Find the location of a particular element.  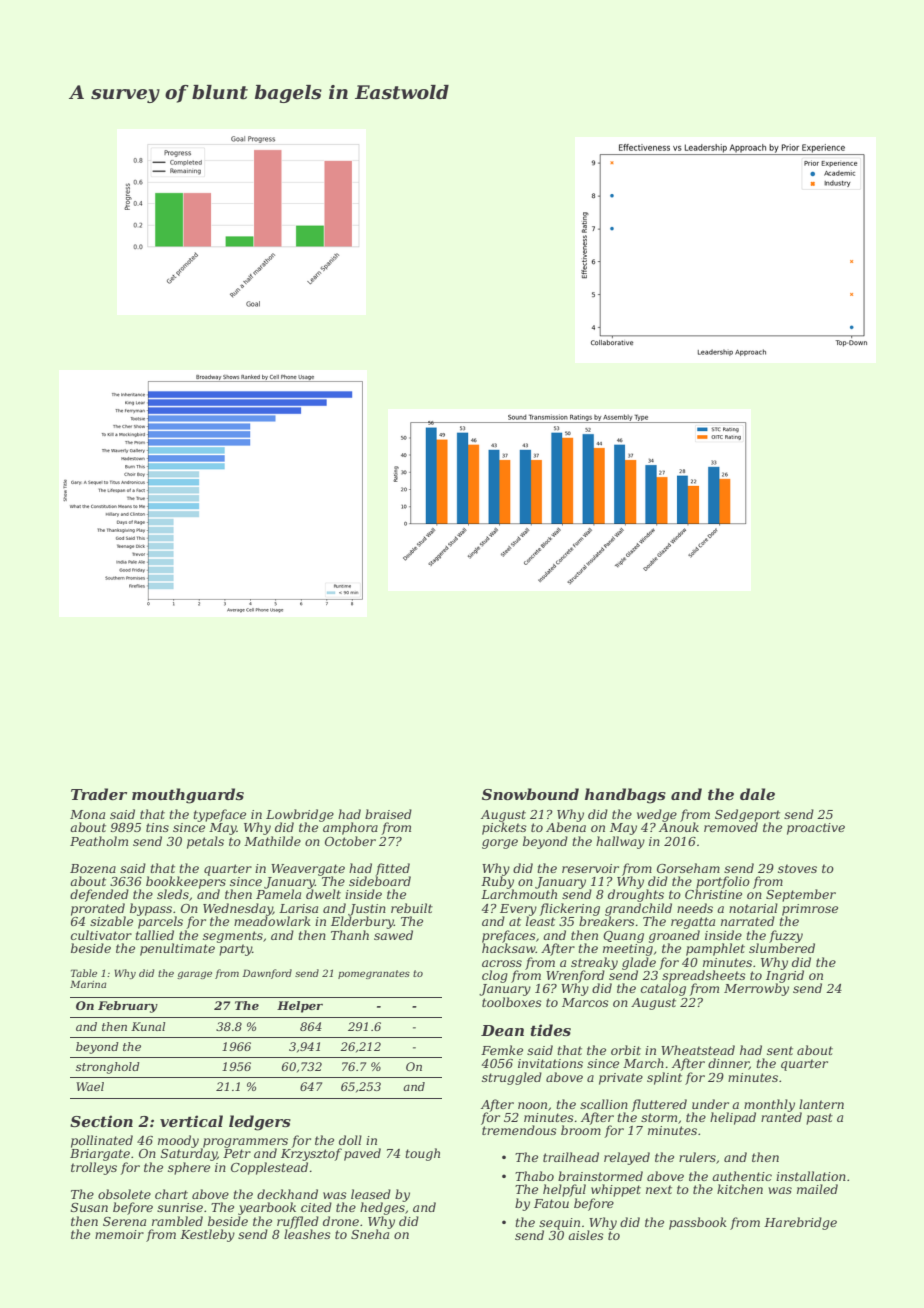

Abena is located at coordinates (566, 827).
